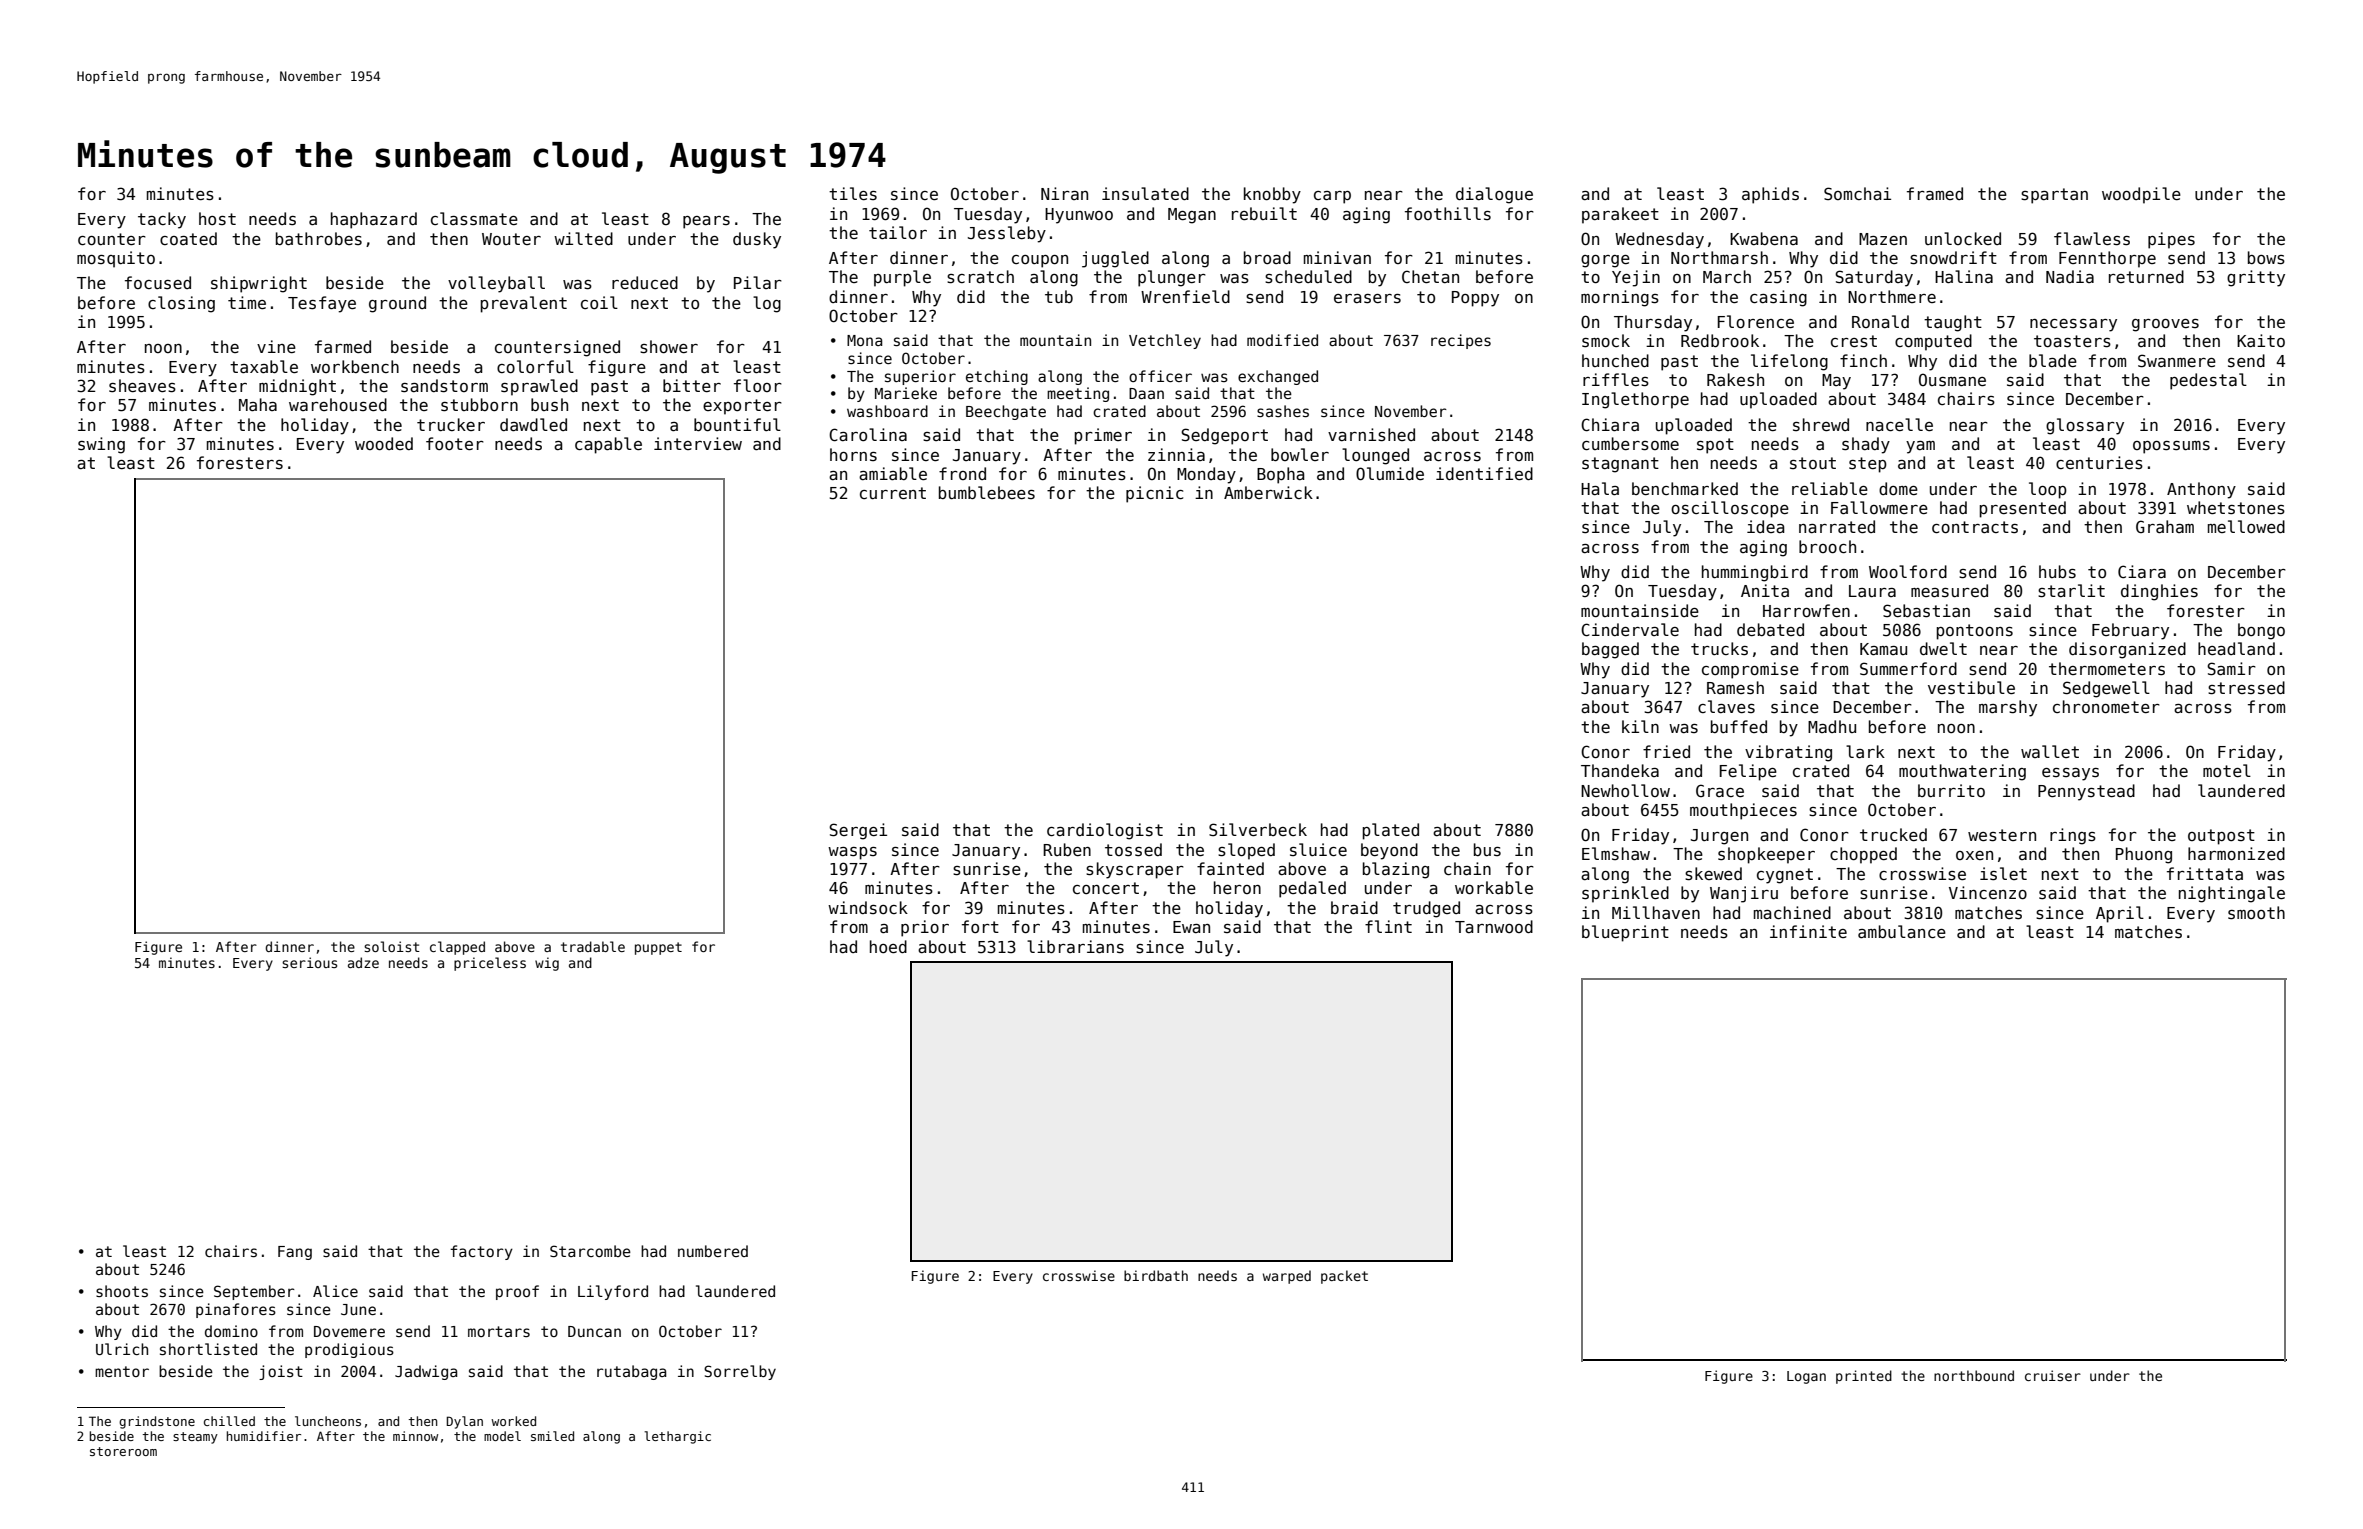 This document has height=1529, width=2363. I want to click on Olumide, so click(1390, 473).
